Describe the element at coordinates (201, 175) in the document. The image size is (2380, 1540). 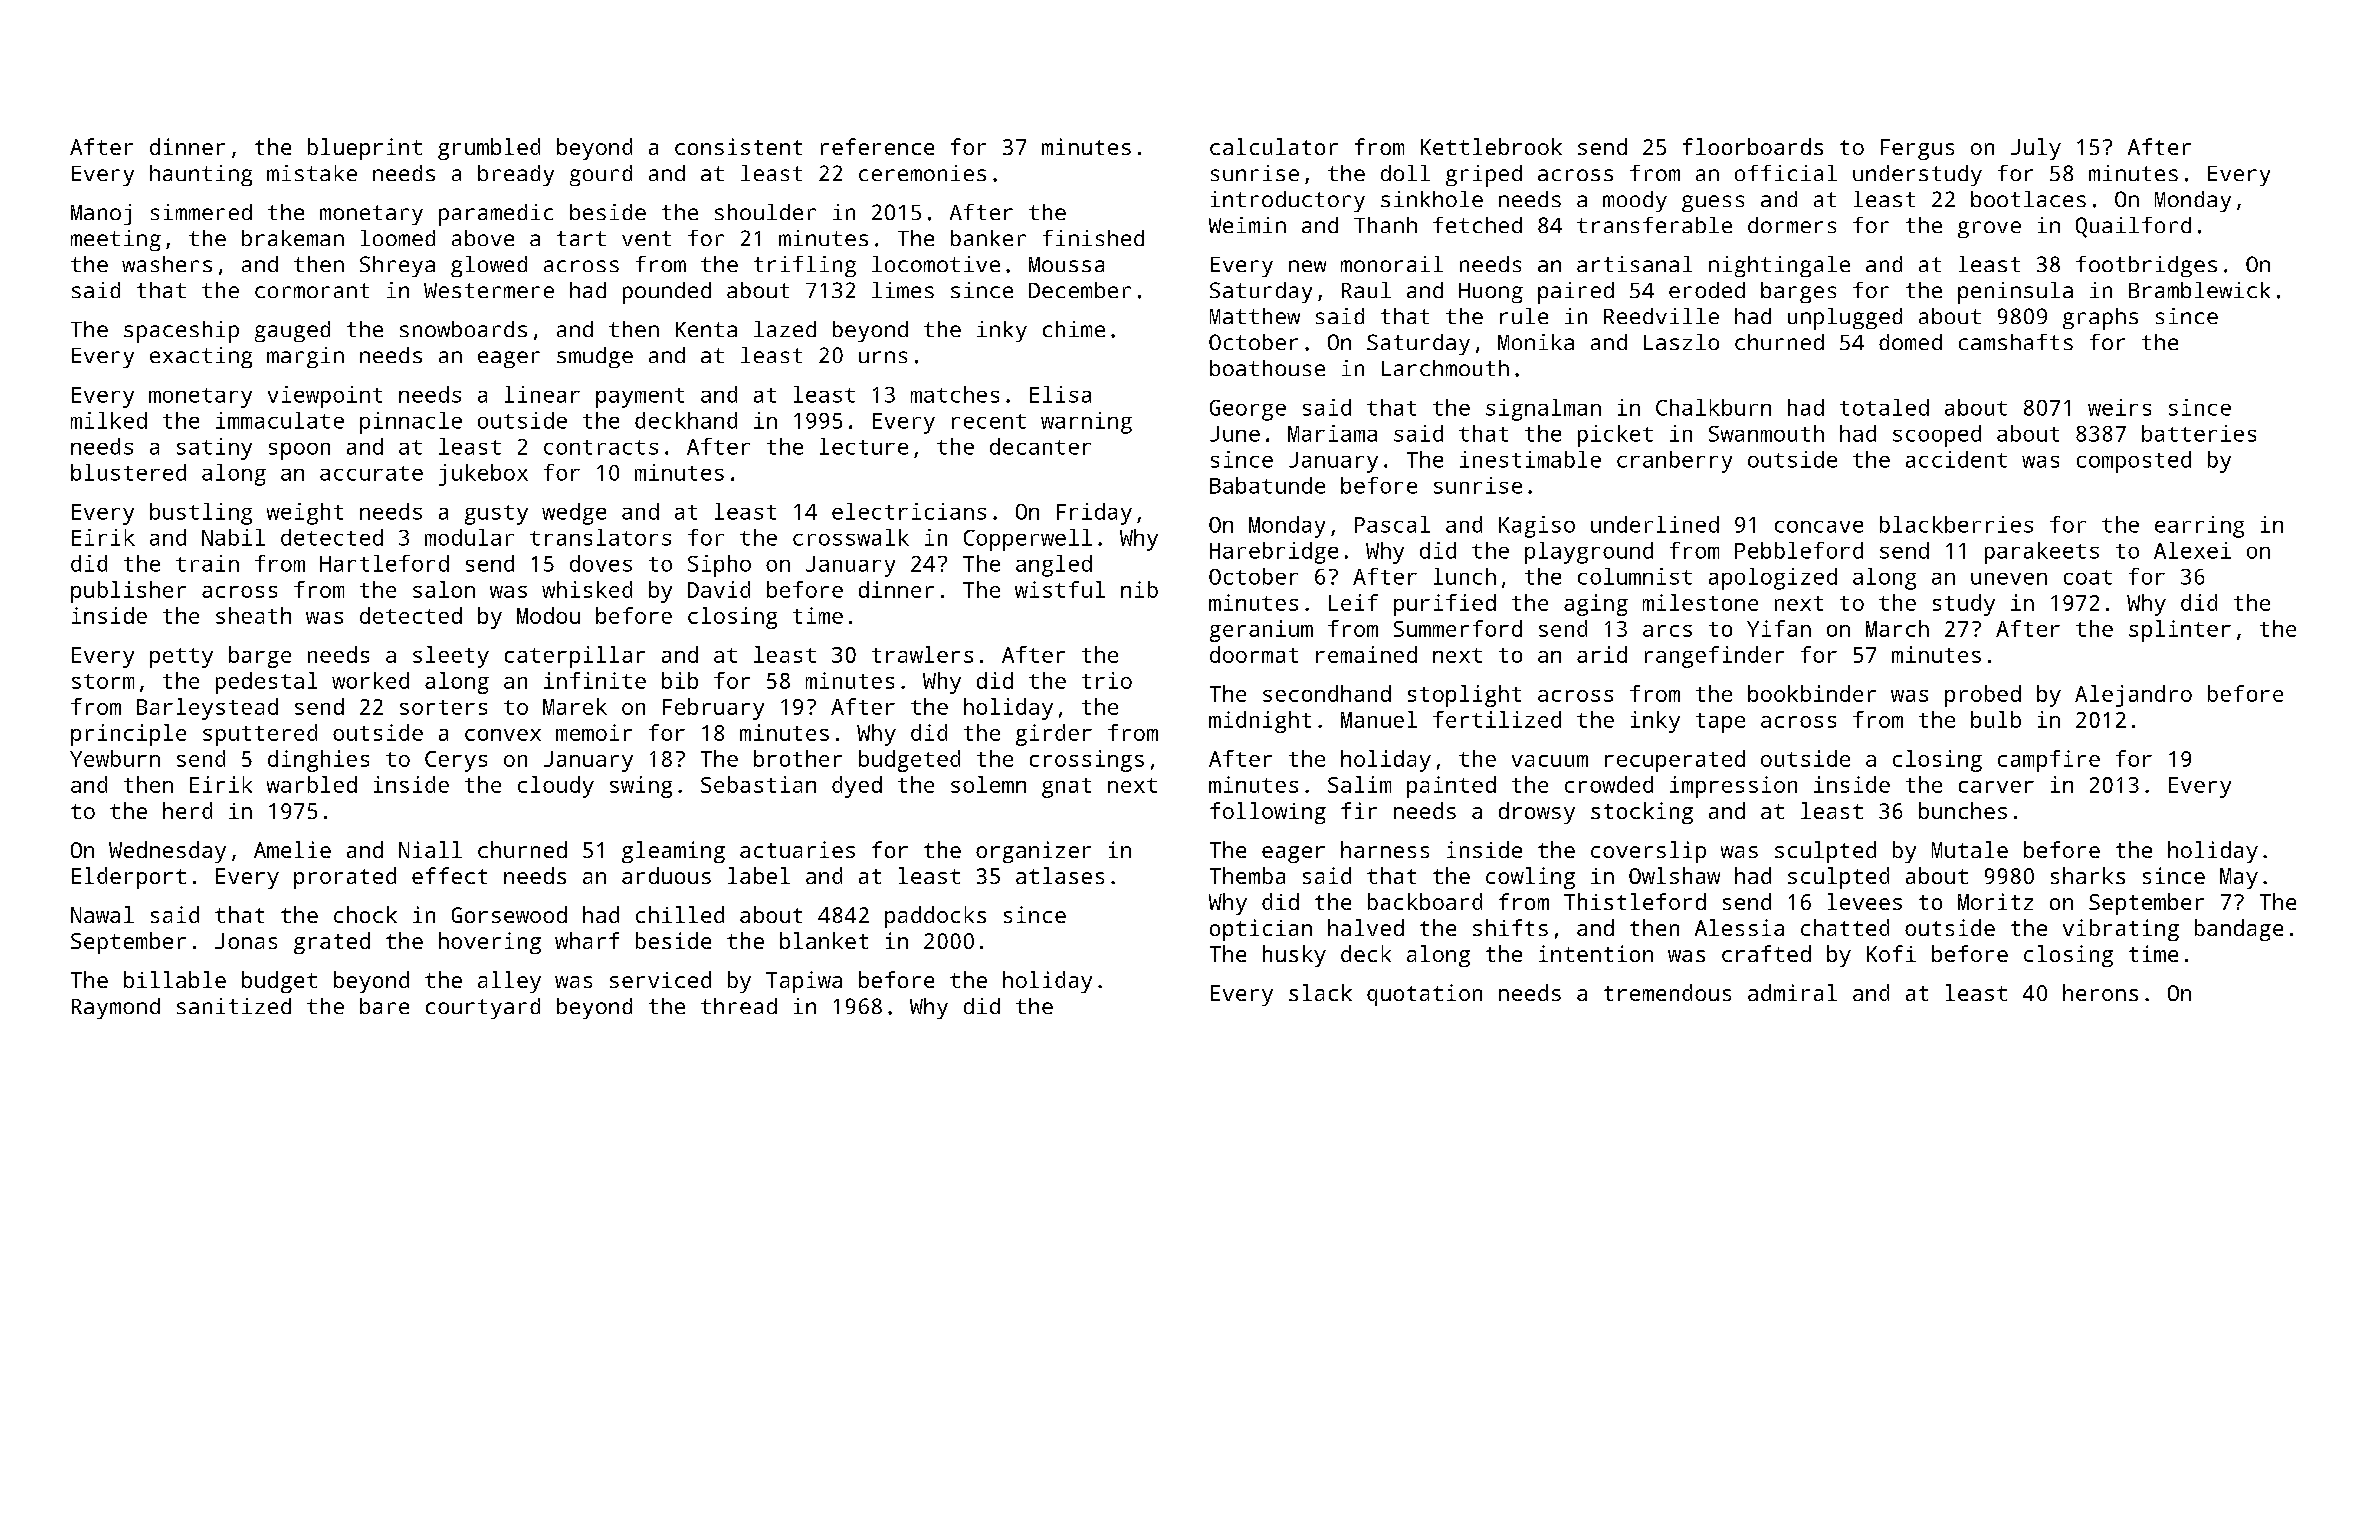
I see `haunting` at that location.
